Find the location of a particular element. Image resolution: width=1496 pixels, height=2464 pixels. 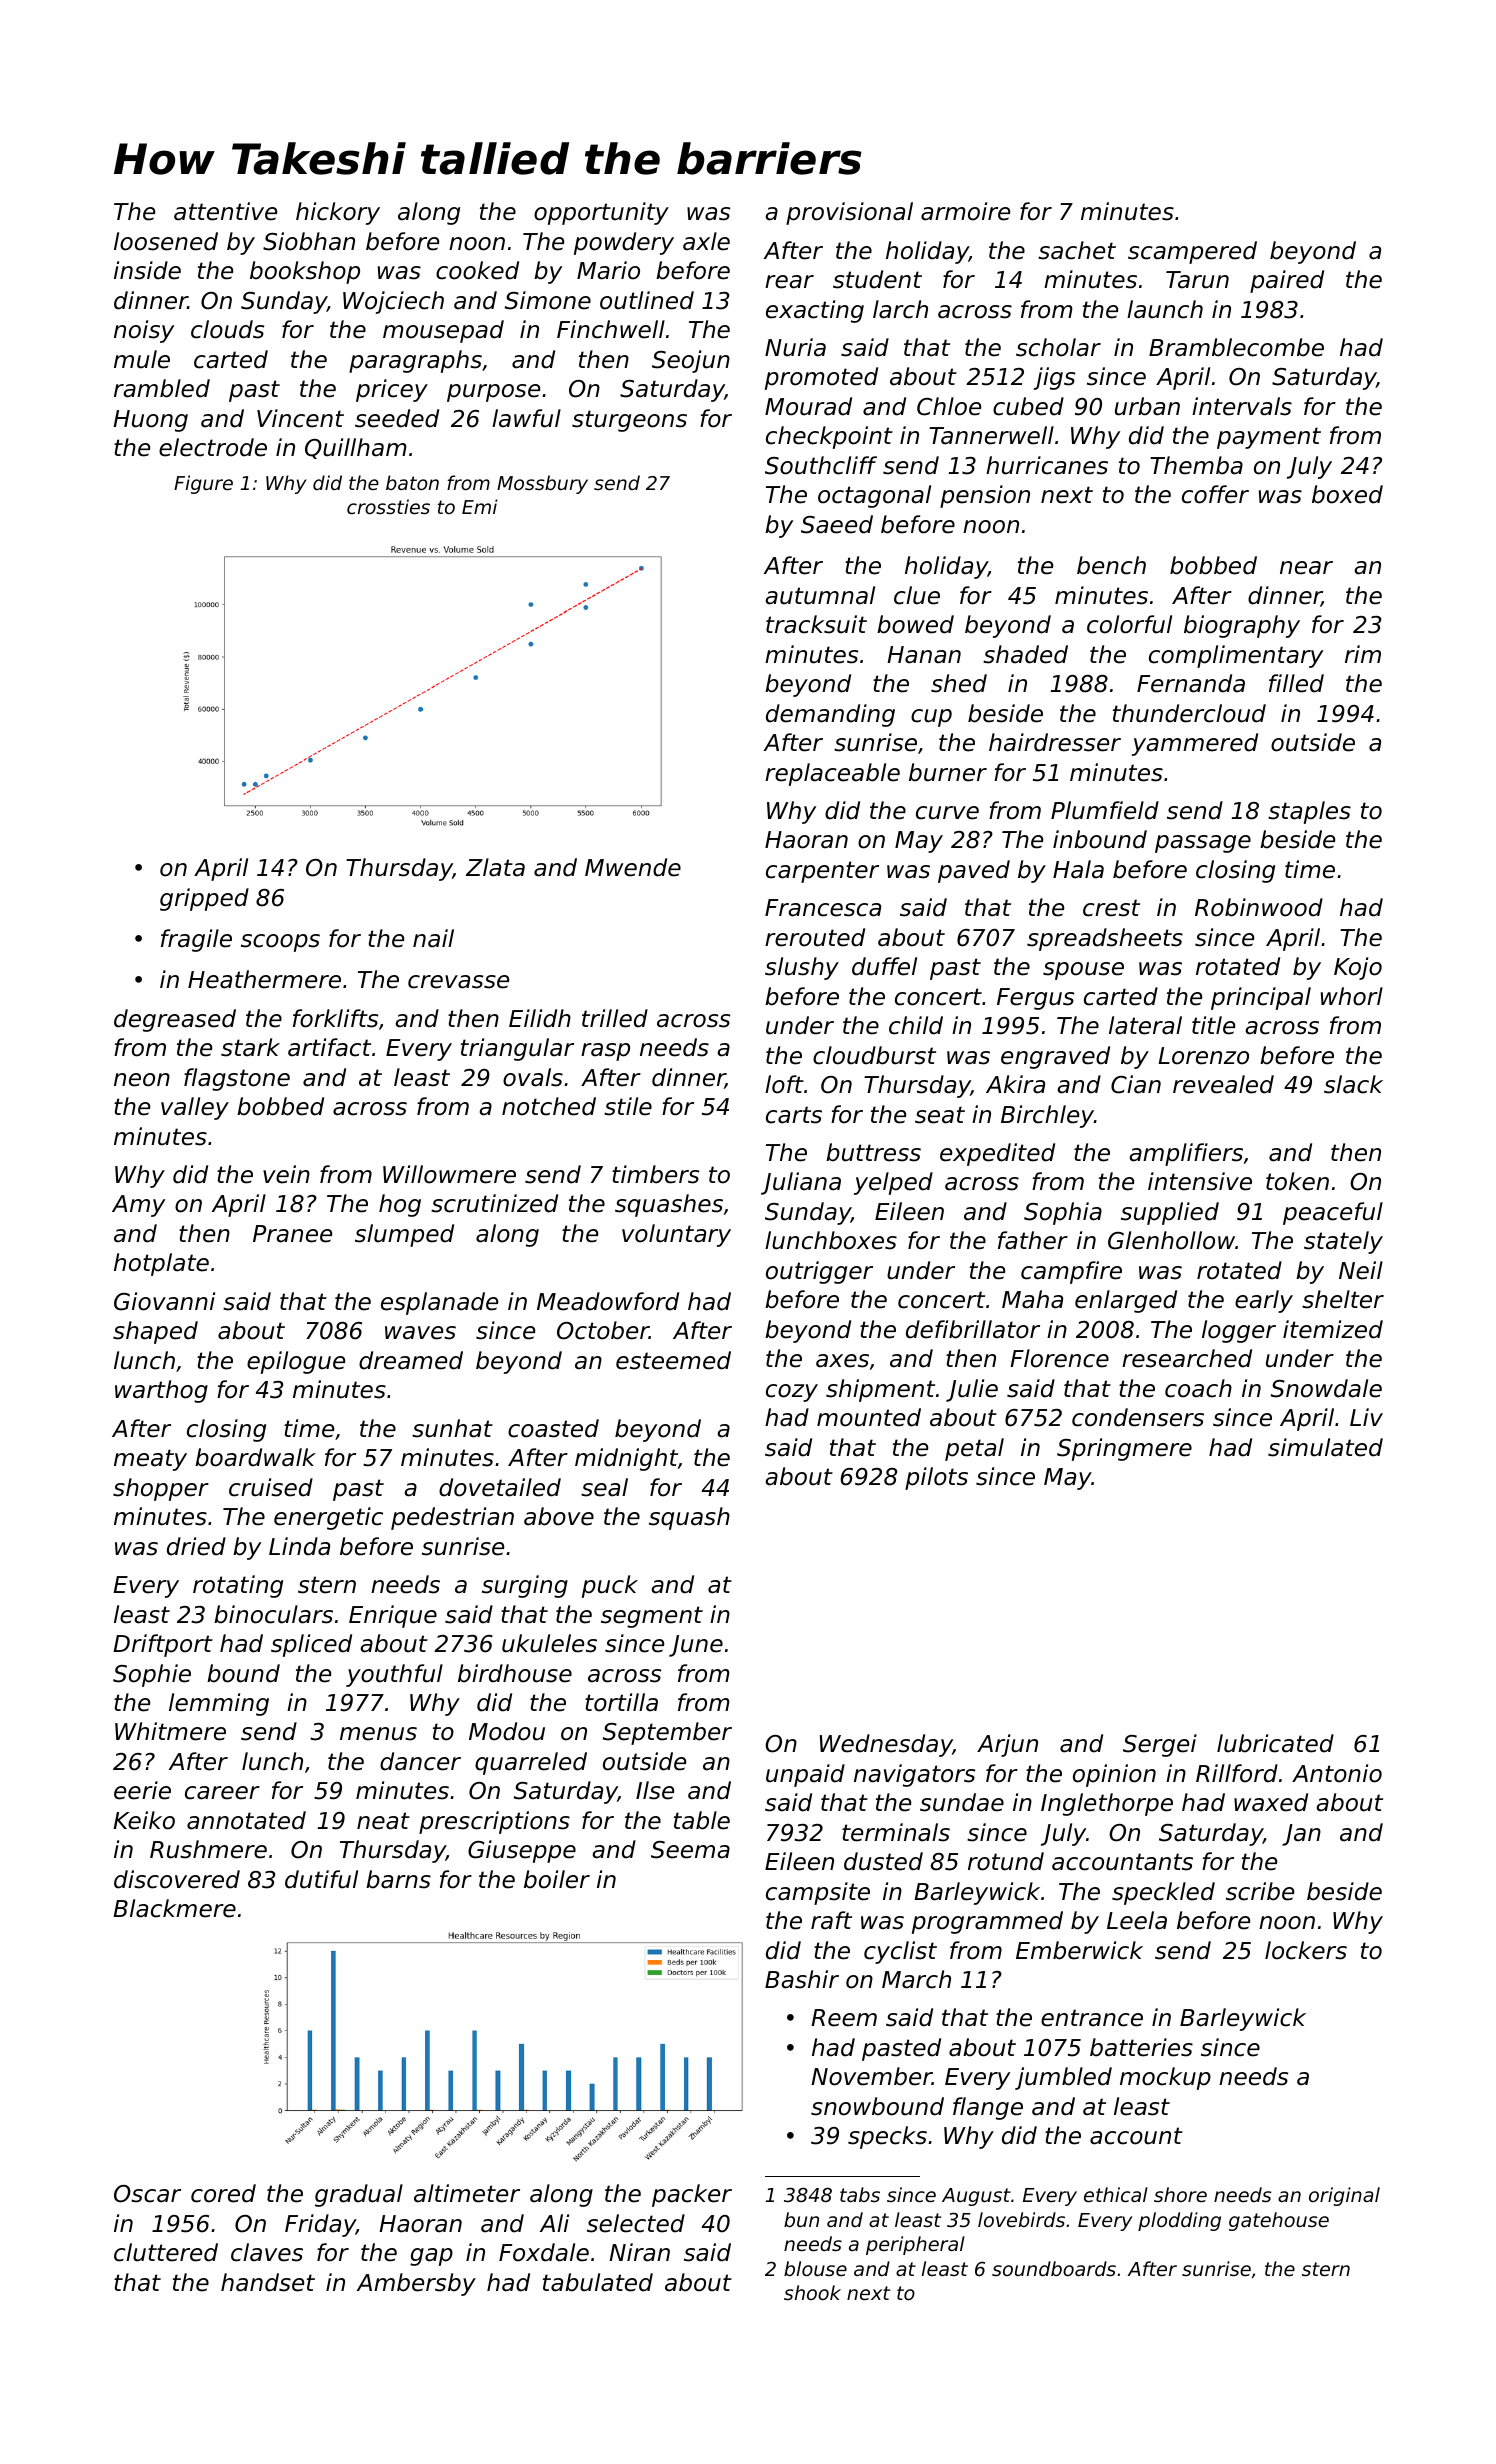

tracksuit is located at coordinates (816, 624).
